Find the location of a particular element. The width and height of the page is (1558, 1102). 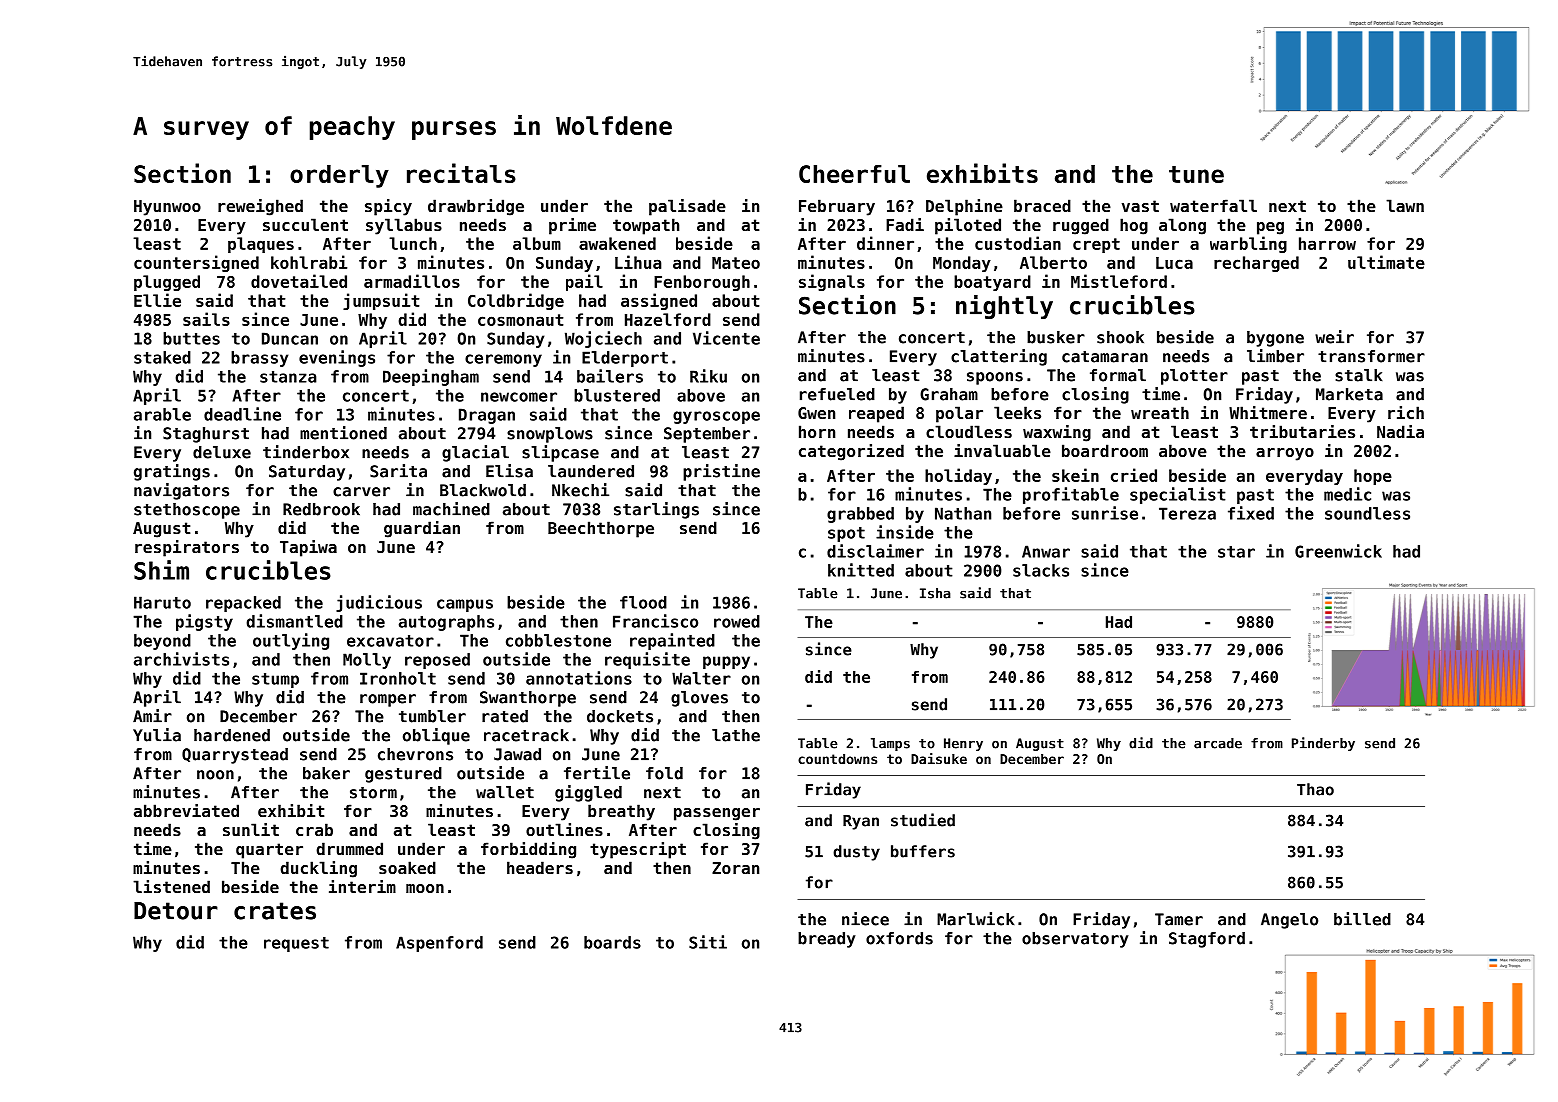

nightly is located at coordinates (1004, 307).
